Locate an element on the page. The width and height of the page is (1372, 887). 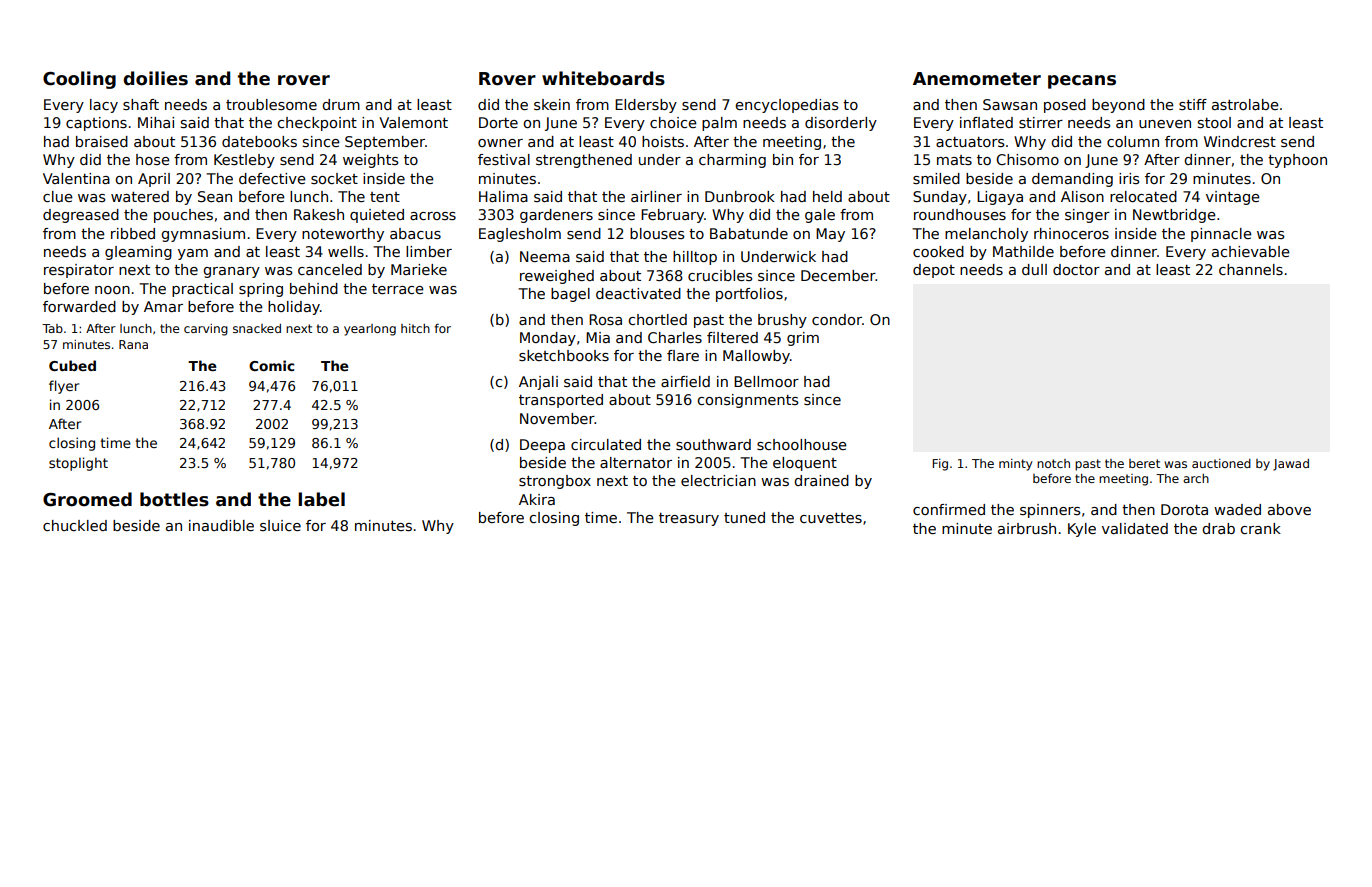
lacy is located at coordinates (104, 106).
